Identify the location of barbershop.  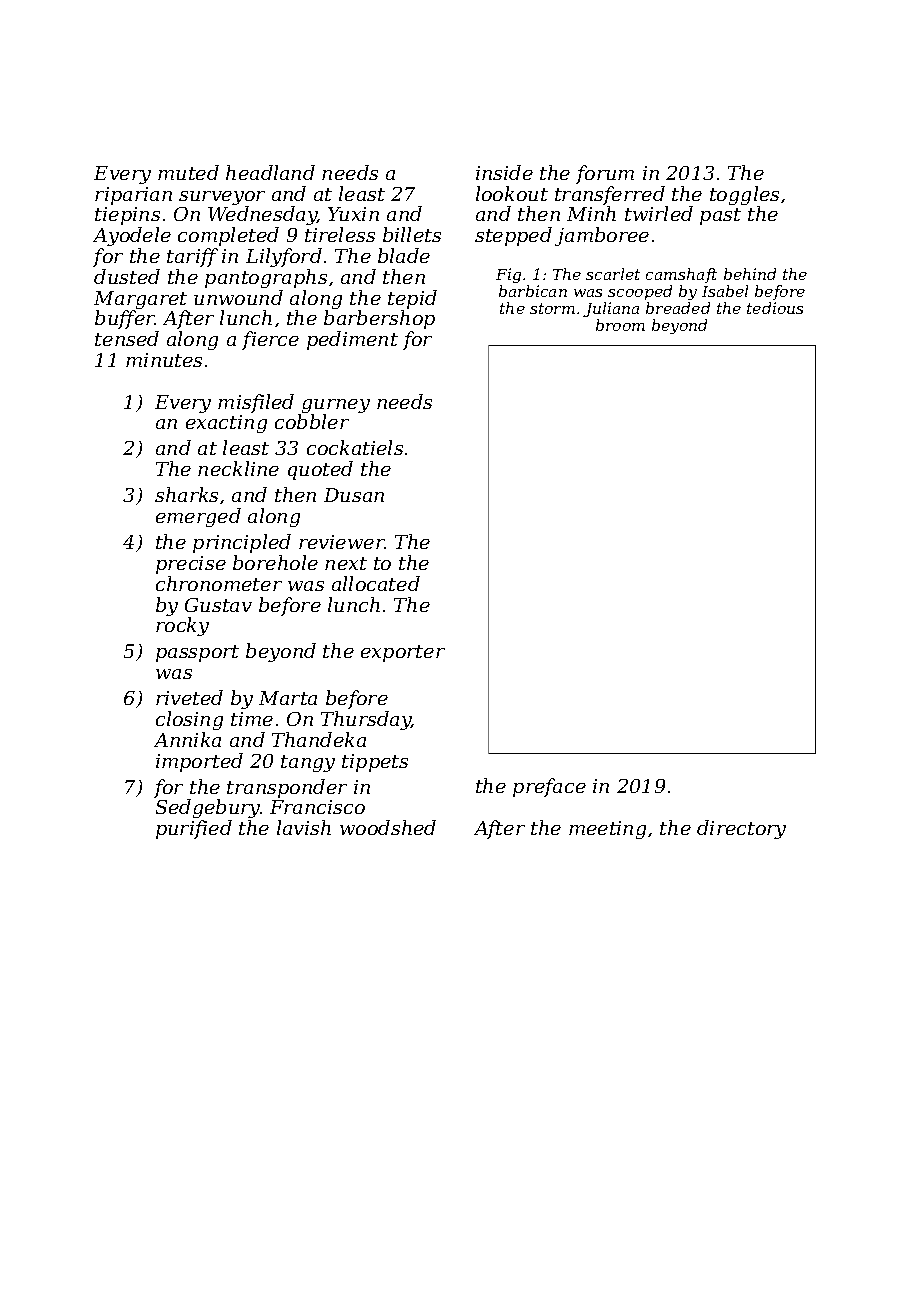
(379, 319).
